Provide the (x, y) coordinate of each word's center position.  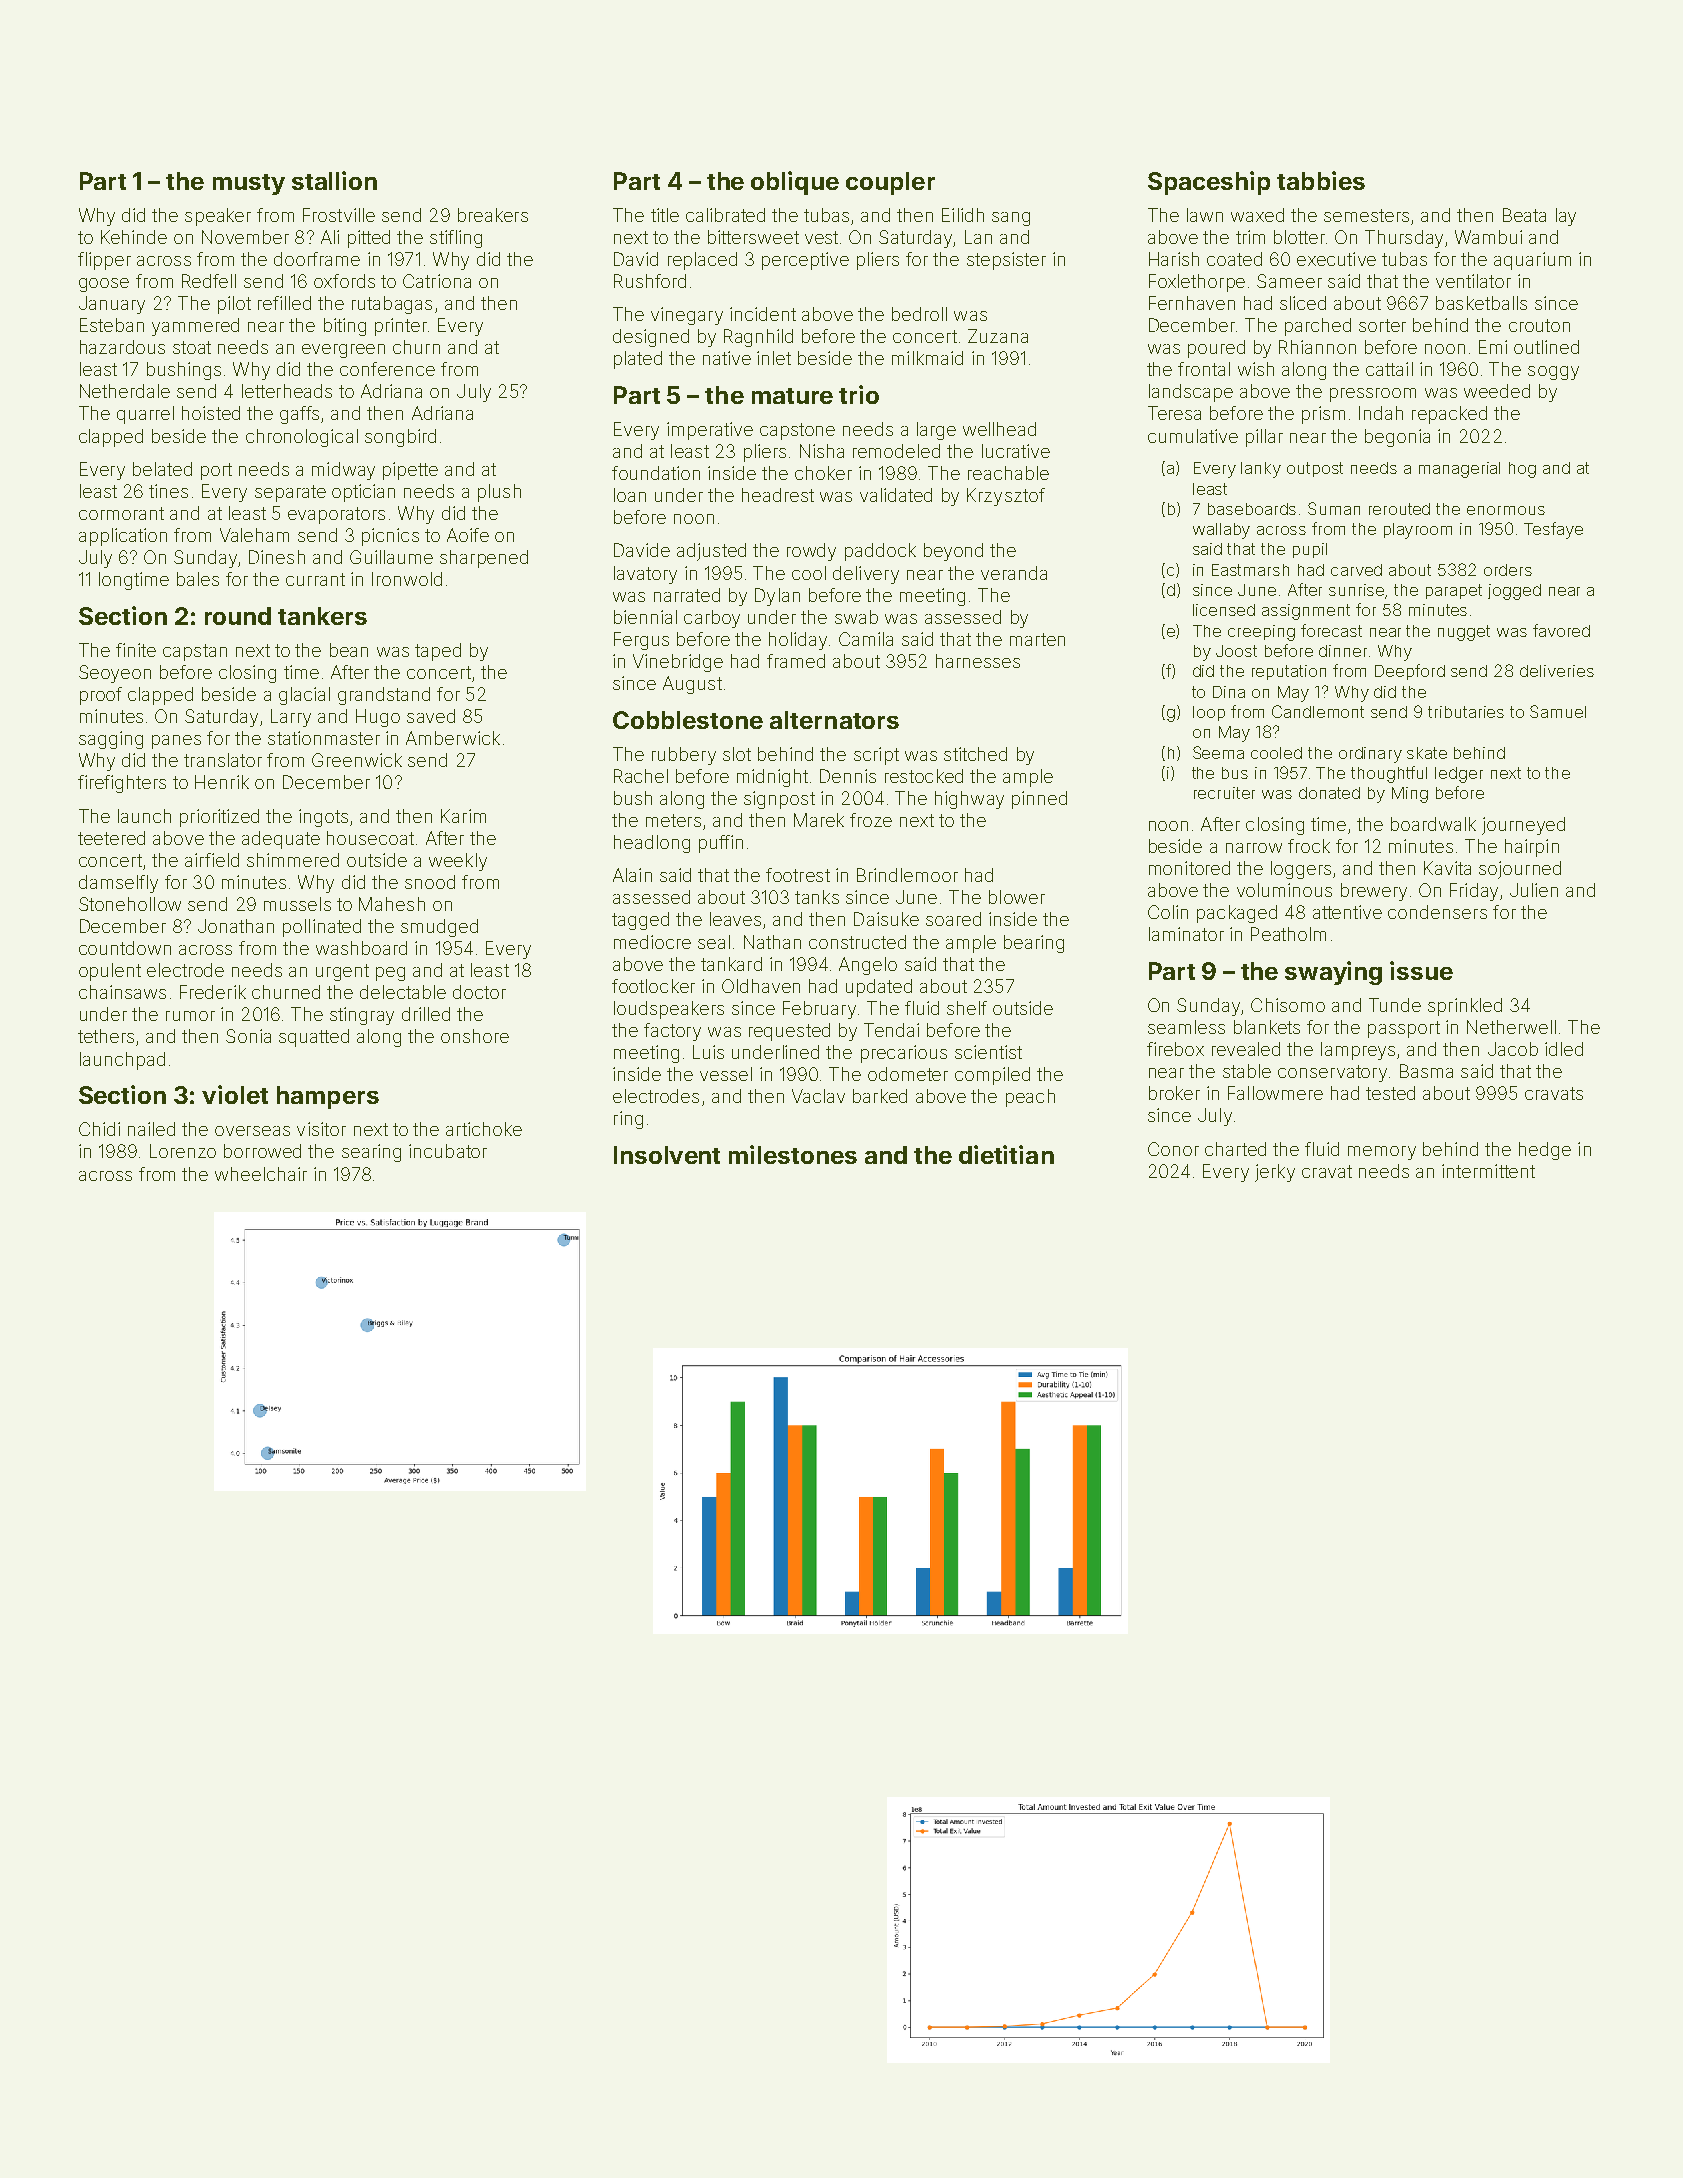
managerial (1459, 470)
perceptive (805, 261)
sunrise (1357, 591)
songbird (400, 438)
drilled (426, 1014)
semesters (1366, 215)
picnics (390, 537)
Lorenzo (183, 1151)
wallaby (1221, 531)
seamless (1186, 1027)
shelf (967, 1008)
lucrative (1016, 451)
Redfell (209, 281)
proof (101, 696)
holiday (798, 641)
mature (792, 396)
